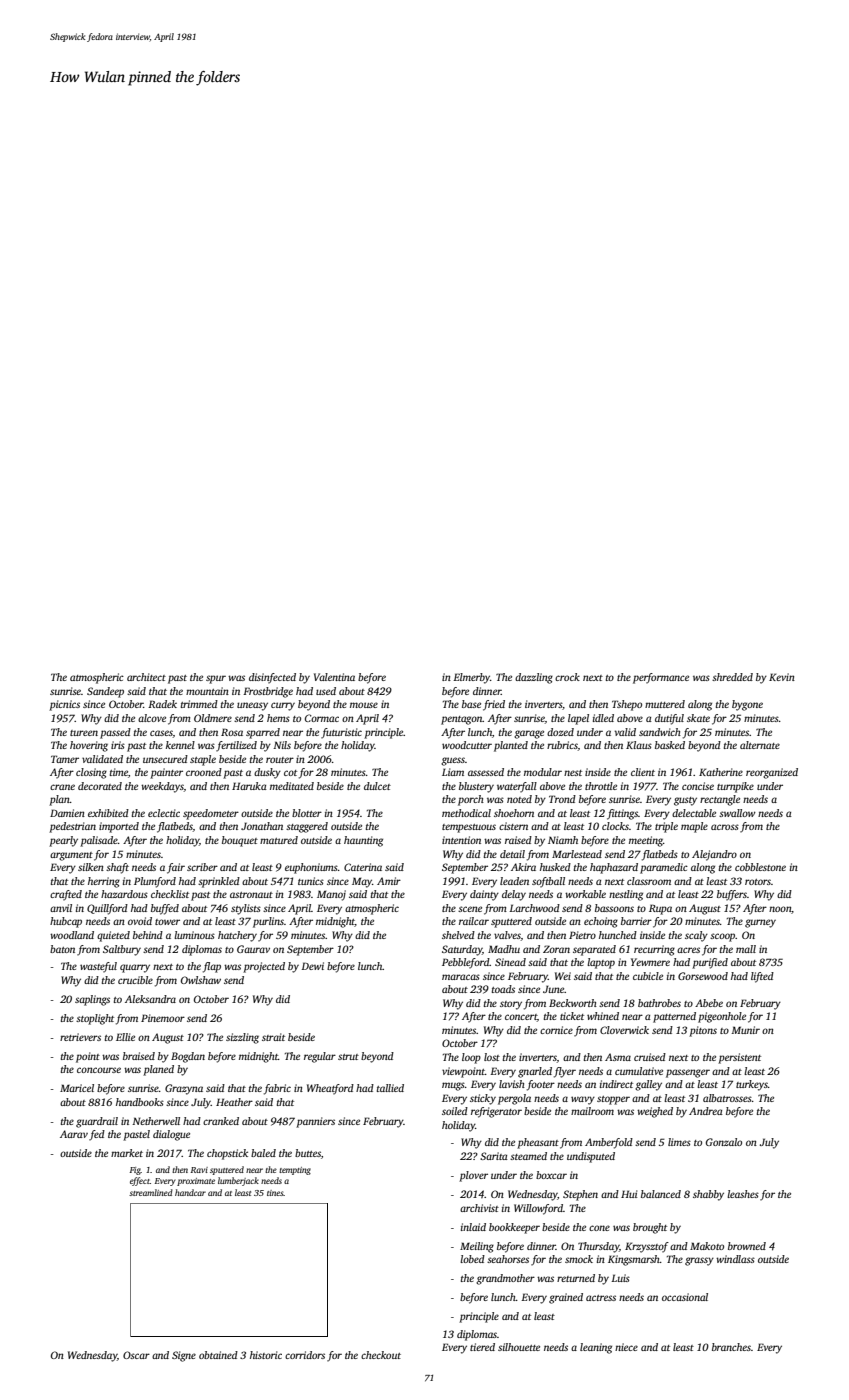  Describe the element at coordinates (727, 1098) in the screenshot. I see `albatrosses` at that location.
